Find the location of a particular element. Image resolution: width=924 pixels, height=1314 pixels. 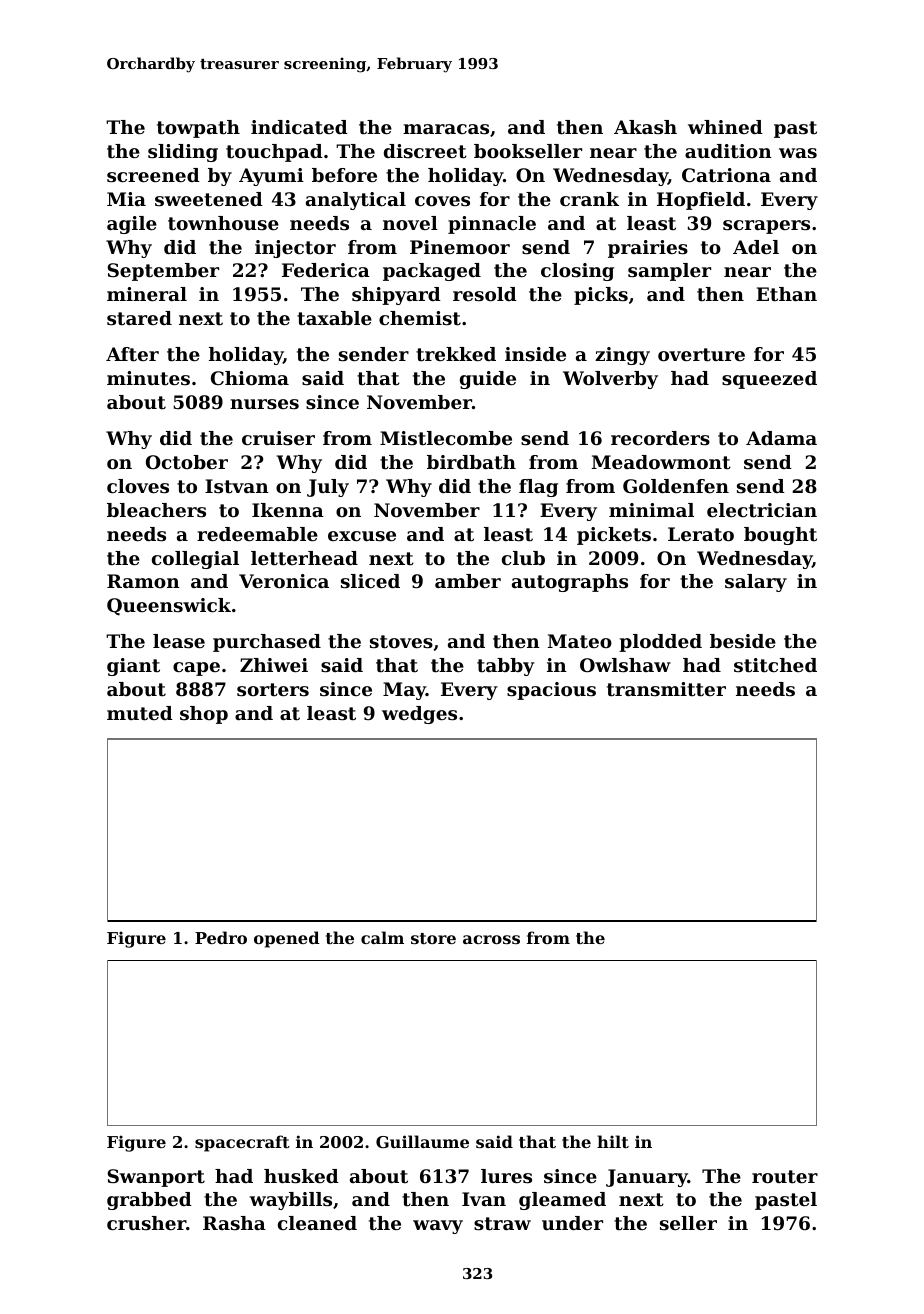

towpath is located at coordinates (198, 129).
